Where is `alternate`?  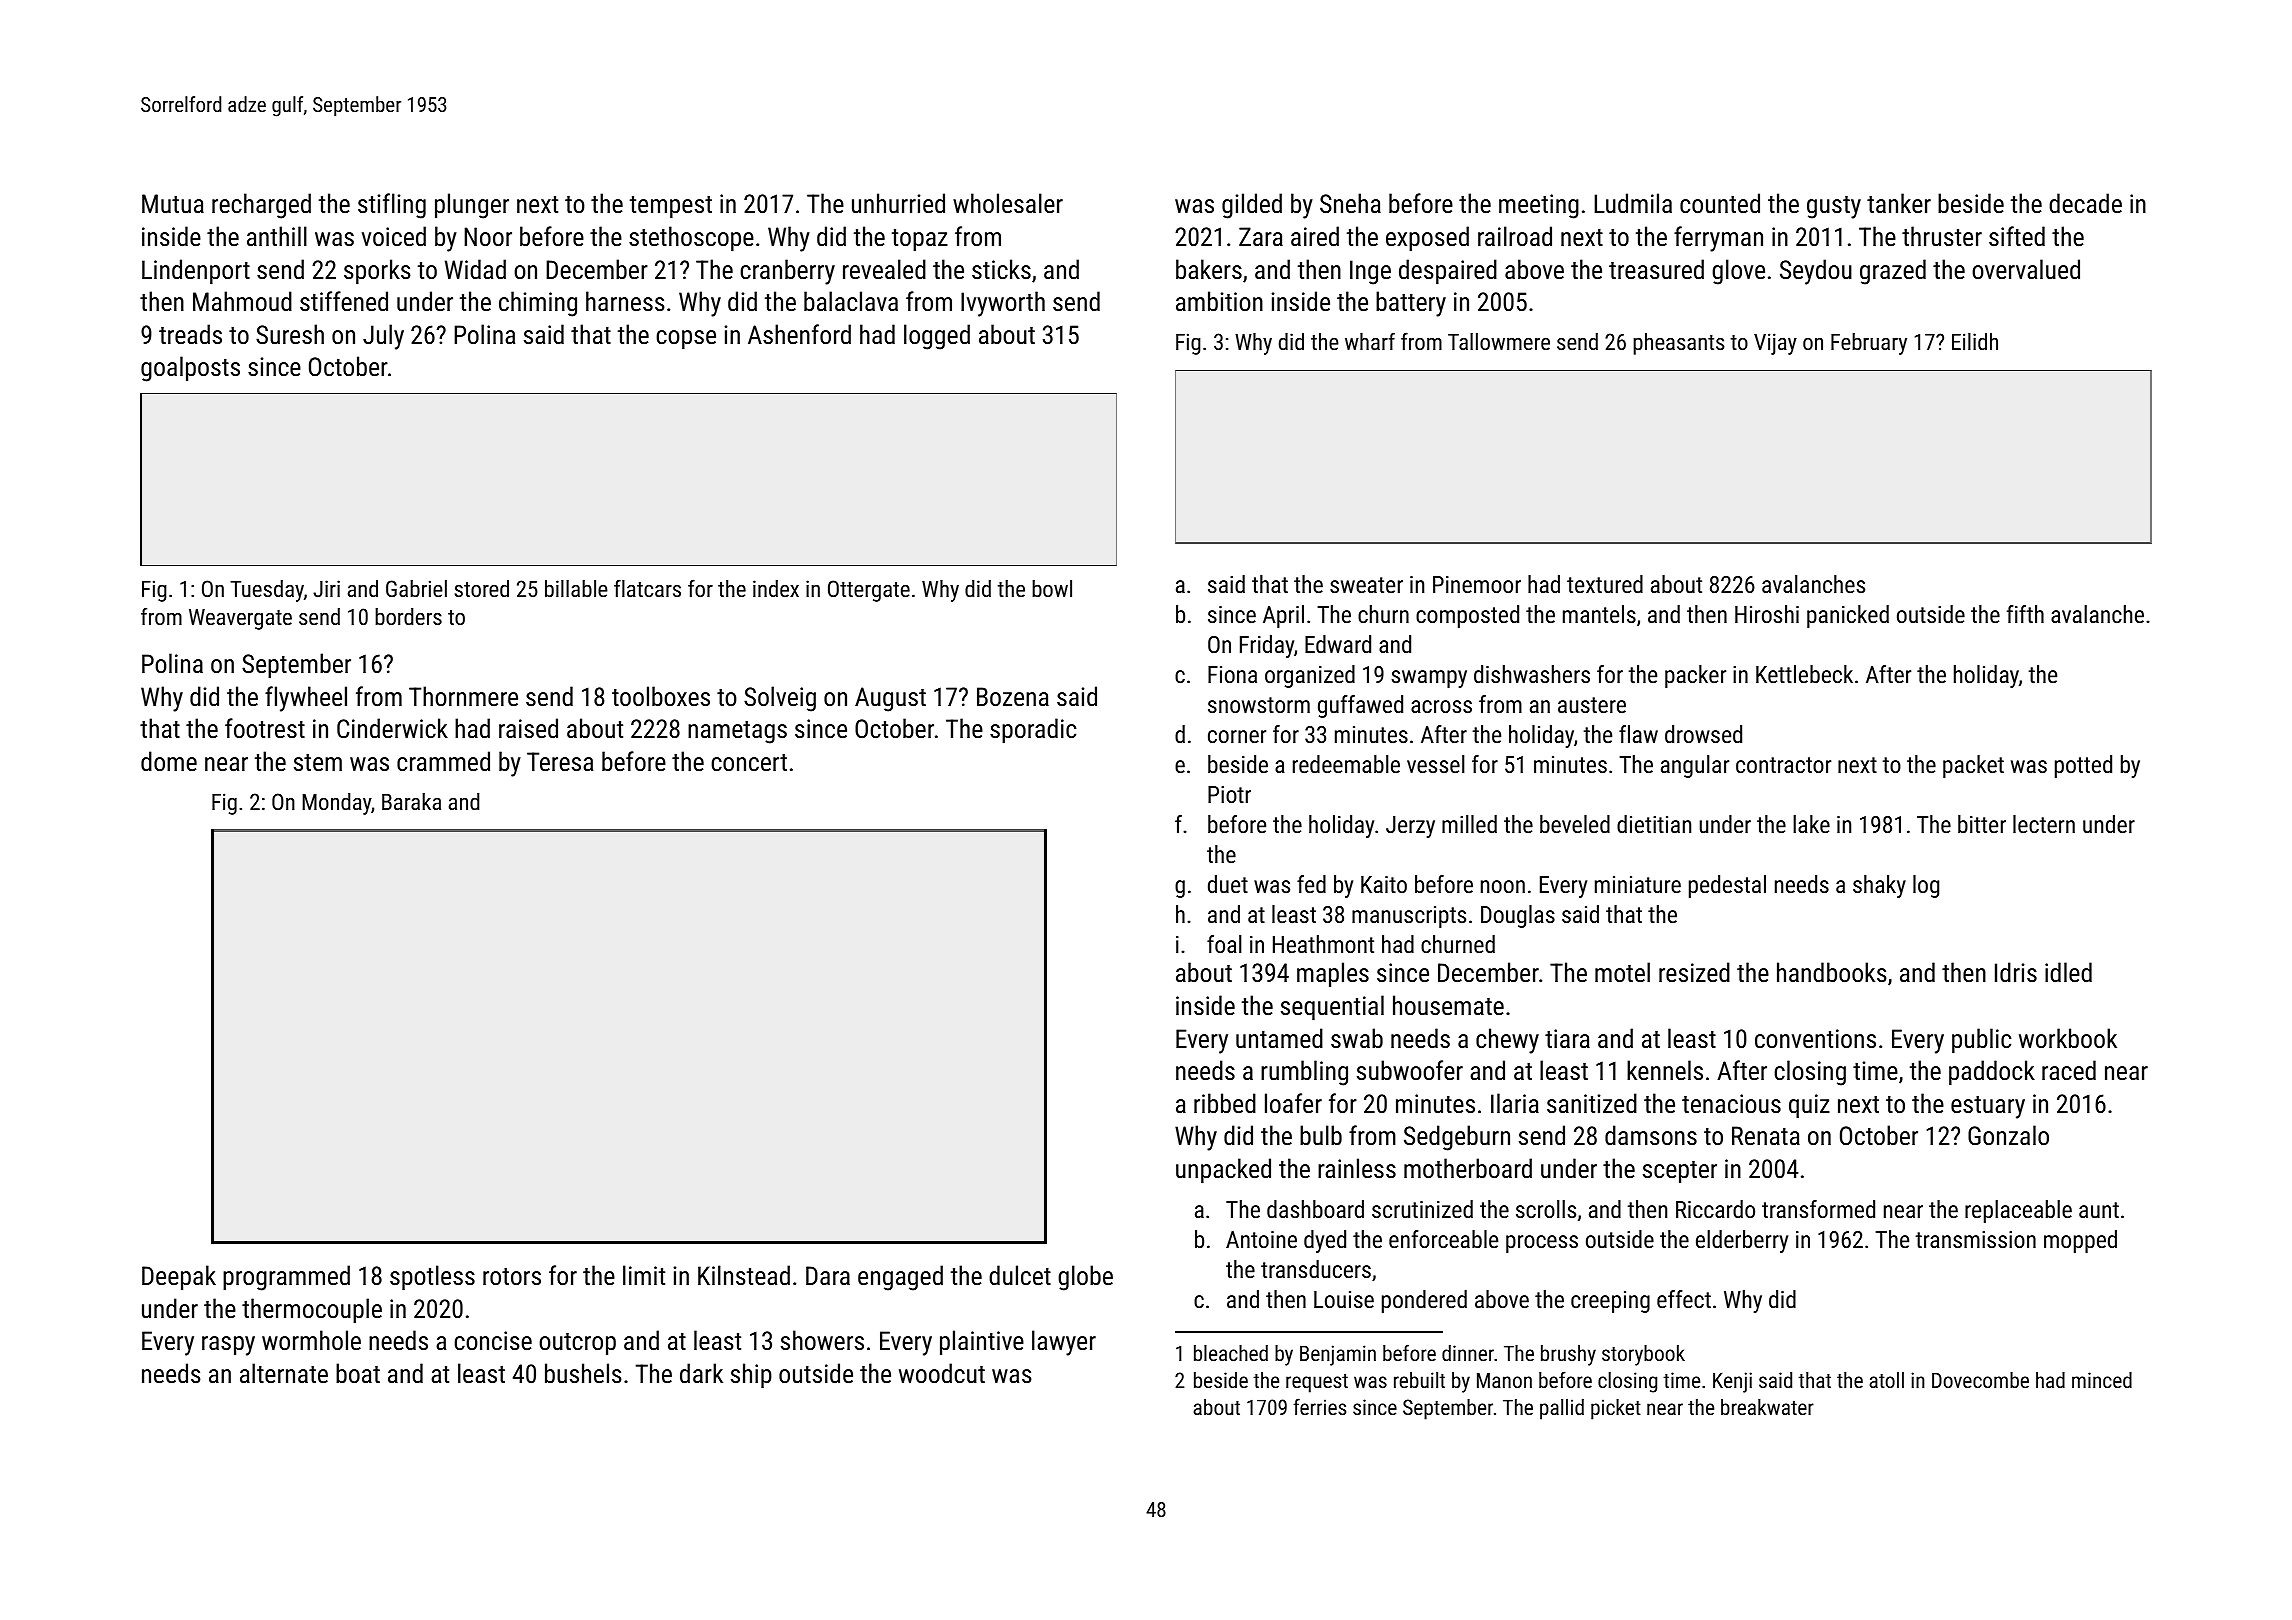
alternate is located at coordinates (284, 1373).
